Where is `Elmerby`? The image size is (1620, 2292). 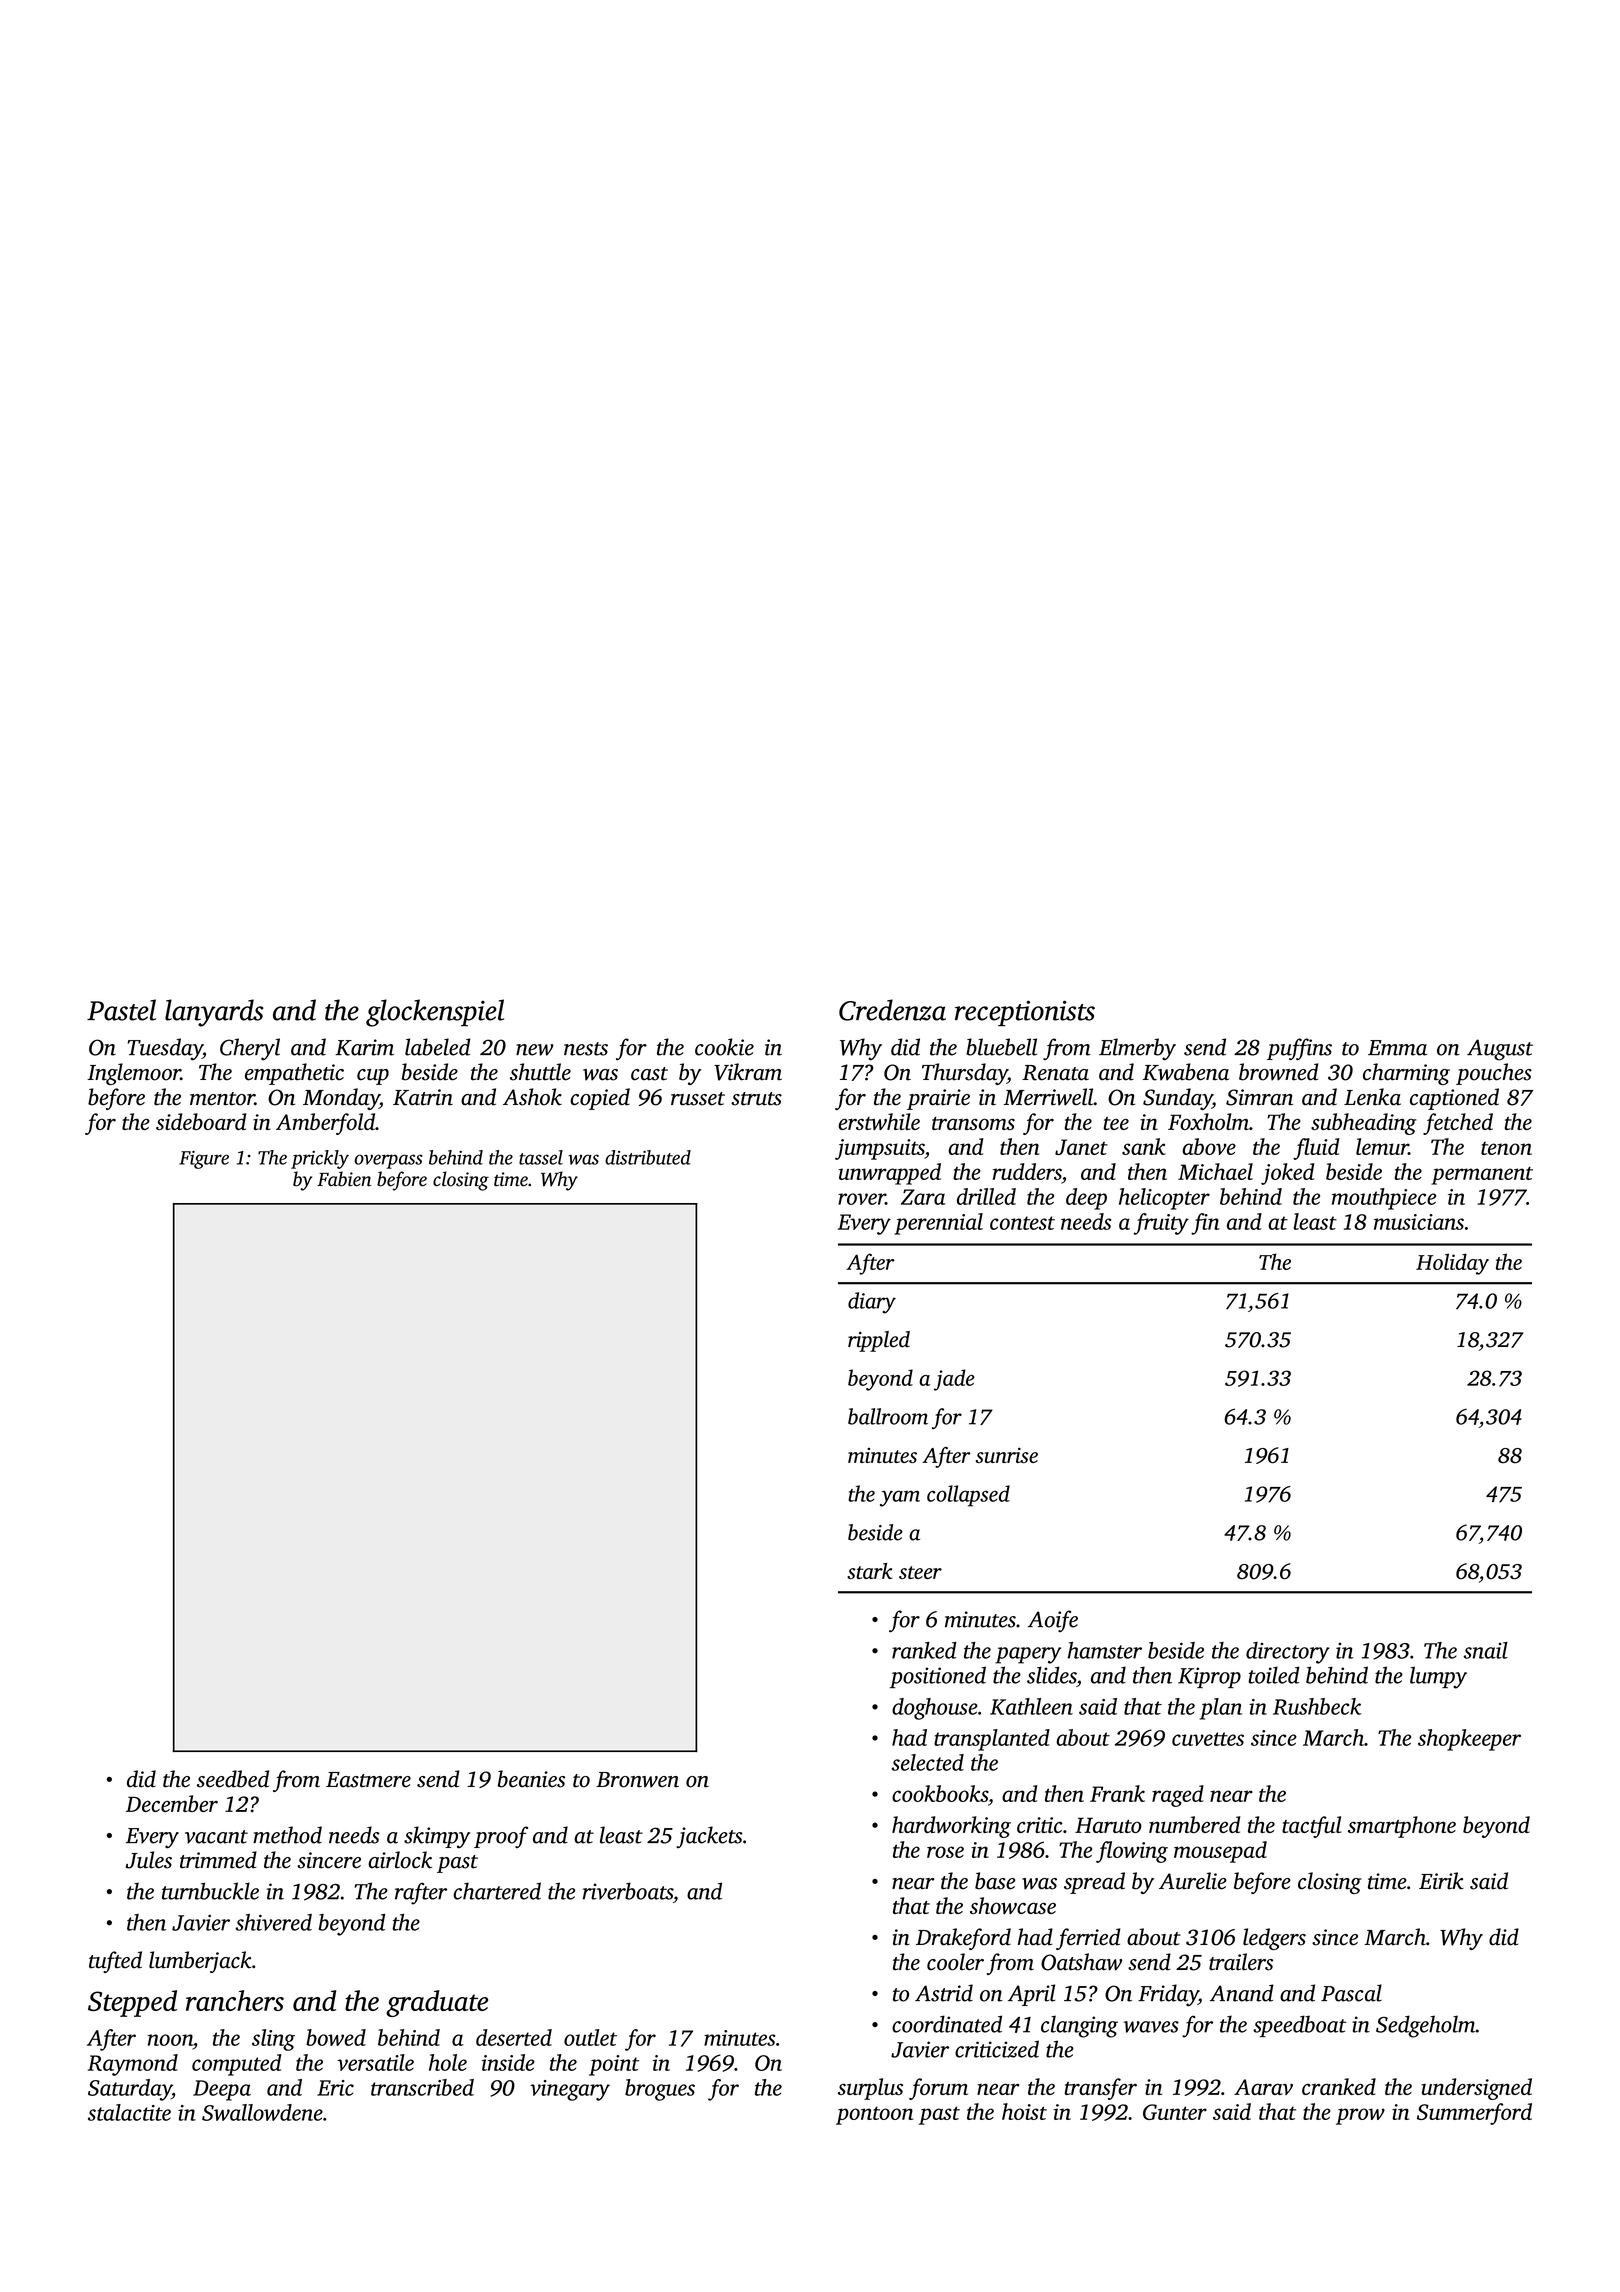 Elmerby is located at coordinates (1137, 1049).
